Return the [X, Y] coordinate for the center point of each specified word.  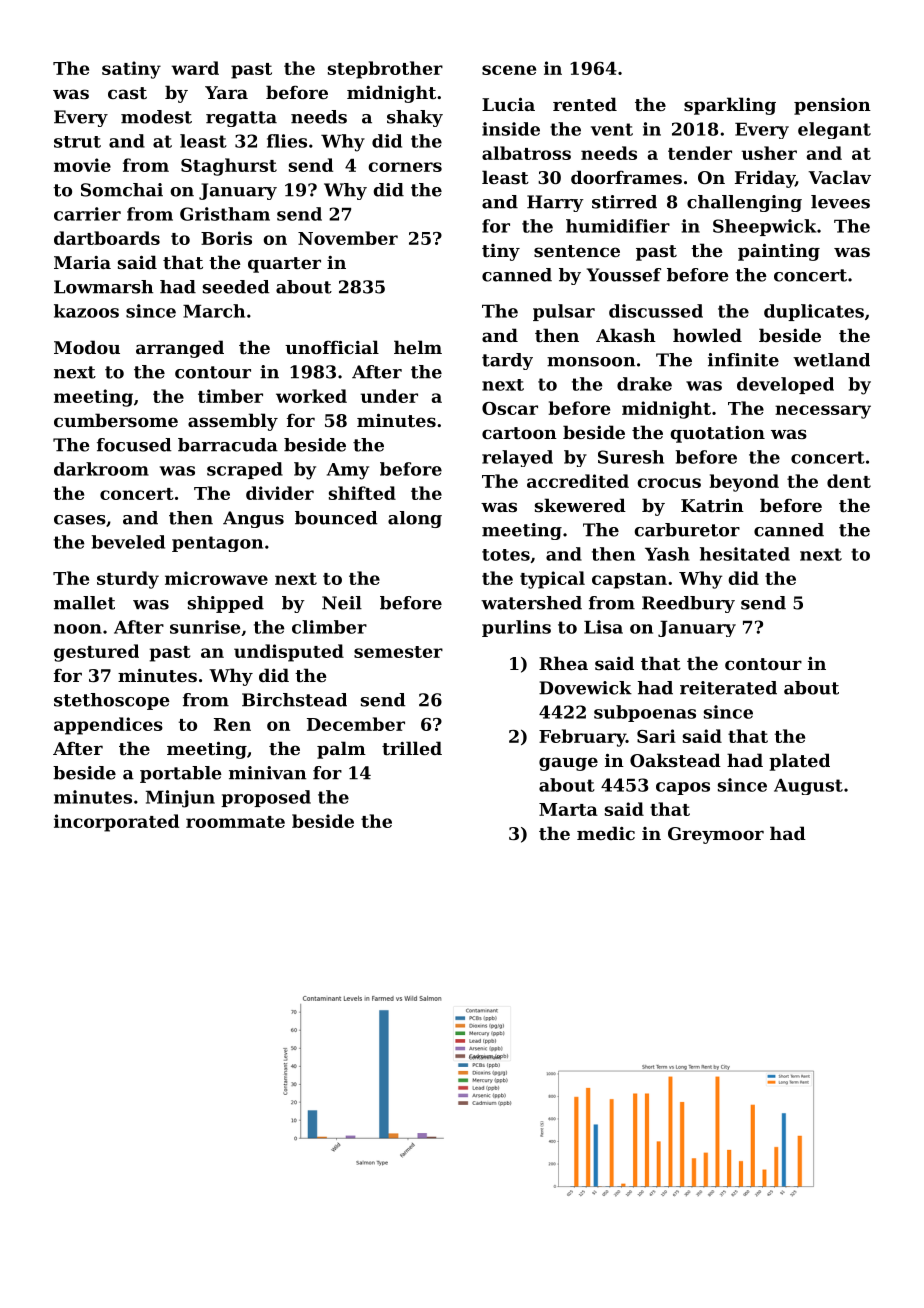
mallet [84, 603]
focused [134, 445]
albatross [526, 153]
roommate [235, 822]
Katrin [712, 505]
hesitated [745, 554]
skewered [580, 505]
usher [769, 153]
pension [832, 106]
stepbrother [385, 70]
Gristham [225, 214]
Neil [342, 603]
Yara [226, 92]
